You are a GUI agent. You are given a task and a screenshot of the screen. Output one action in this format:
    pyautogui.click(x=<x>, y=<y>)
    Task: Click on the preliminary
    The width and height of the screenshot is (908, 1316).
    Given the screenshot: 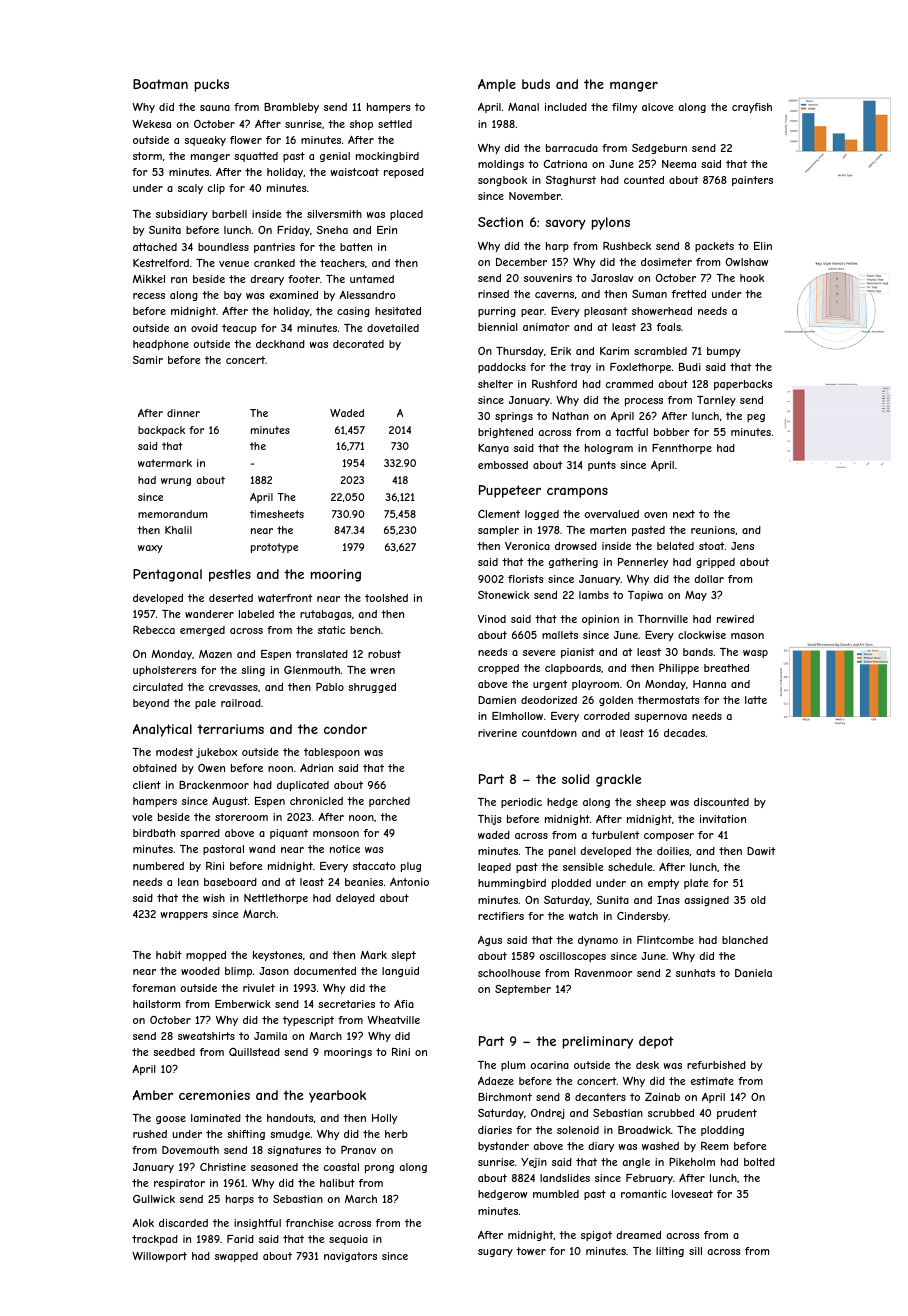 What is the action you would take?
    pyautogui.click(x=598, y=1042)
